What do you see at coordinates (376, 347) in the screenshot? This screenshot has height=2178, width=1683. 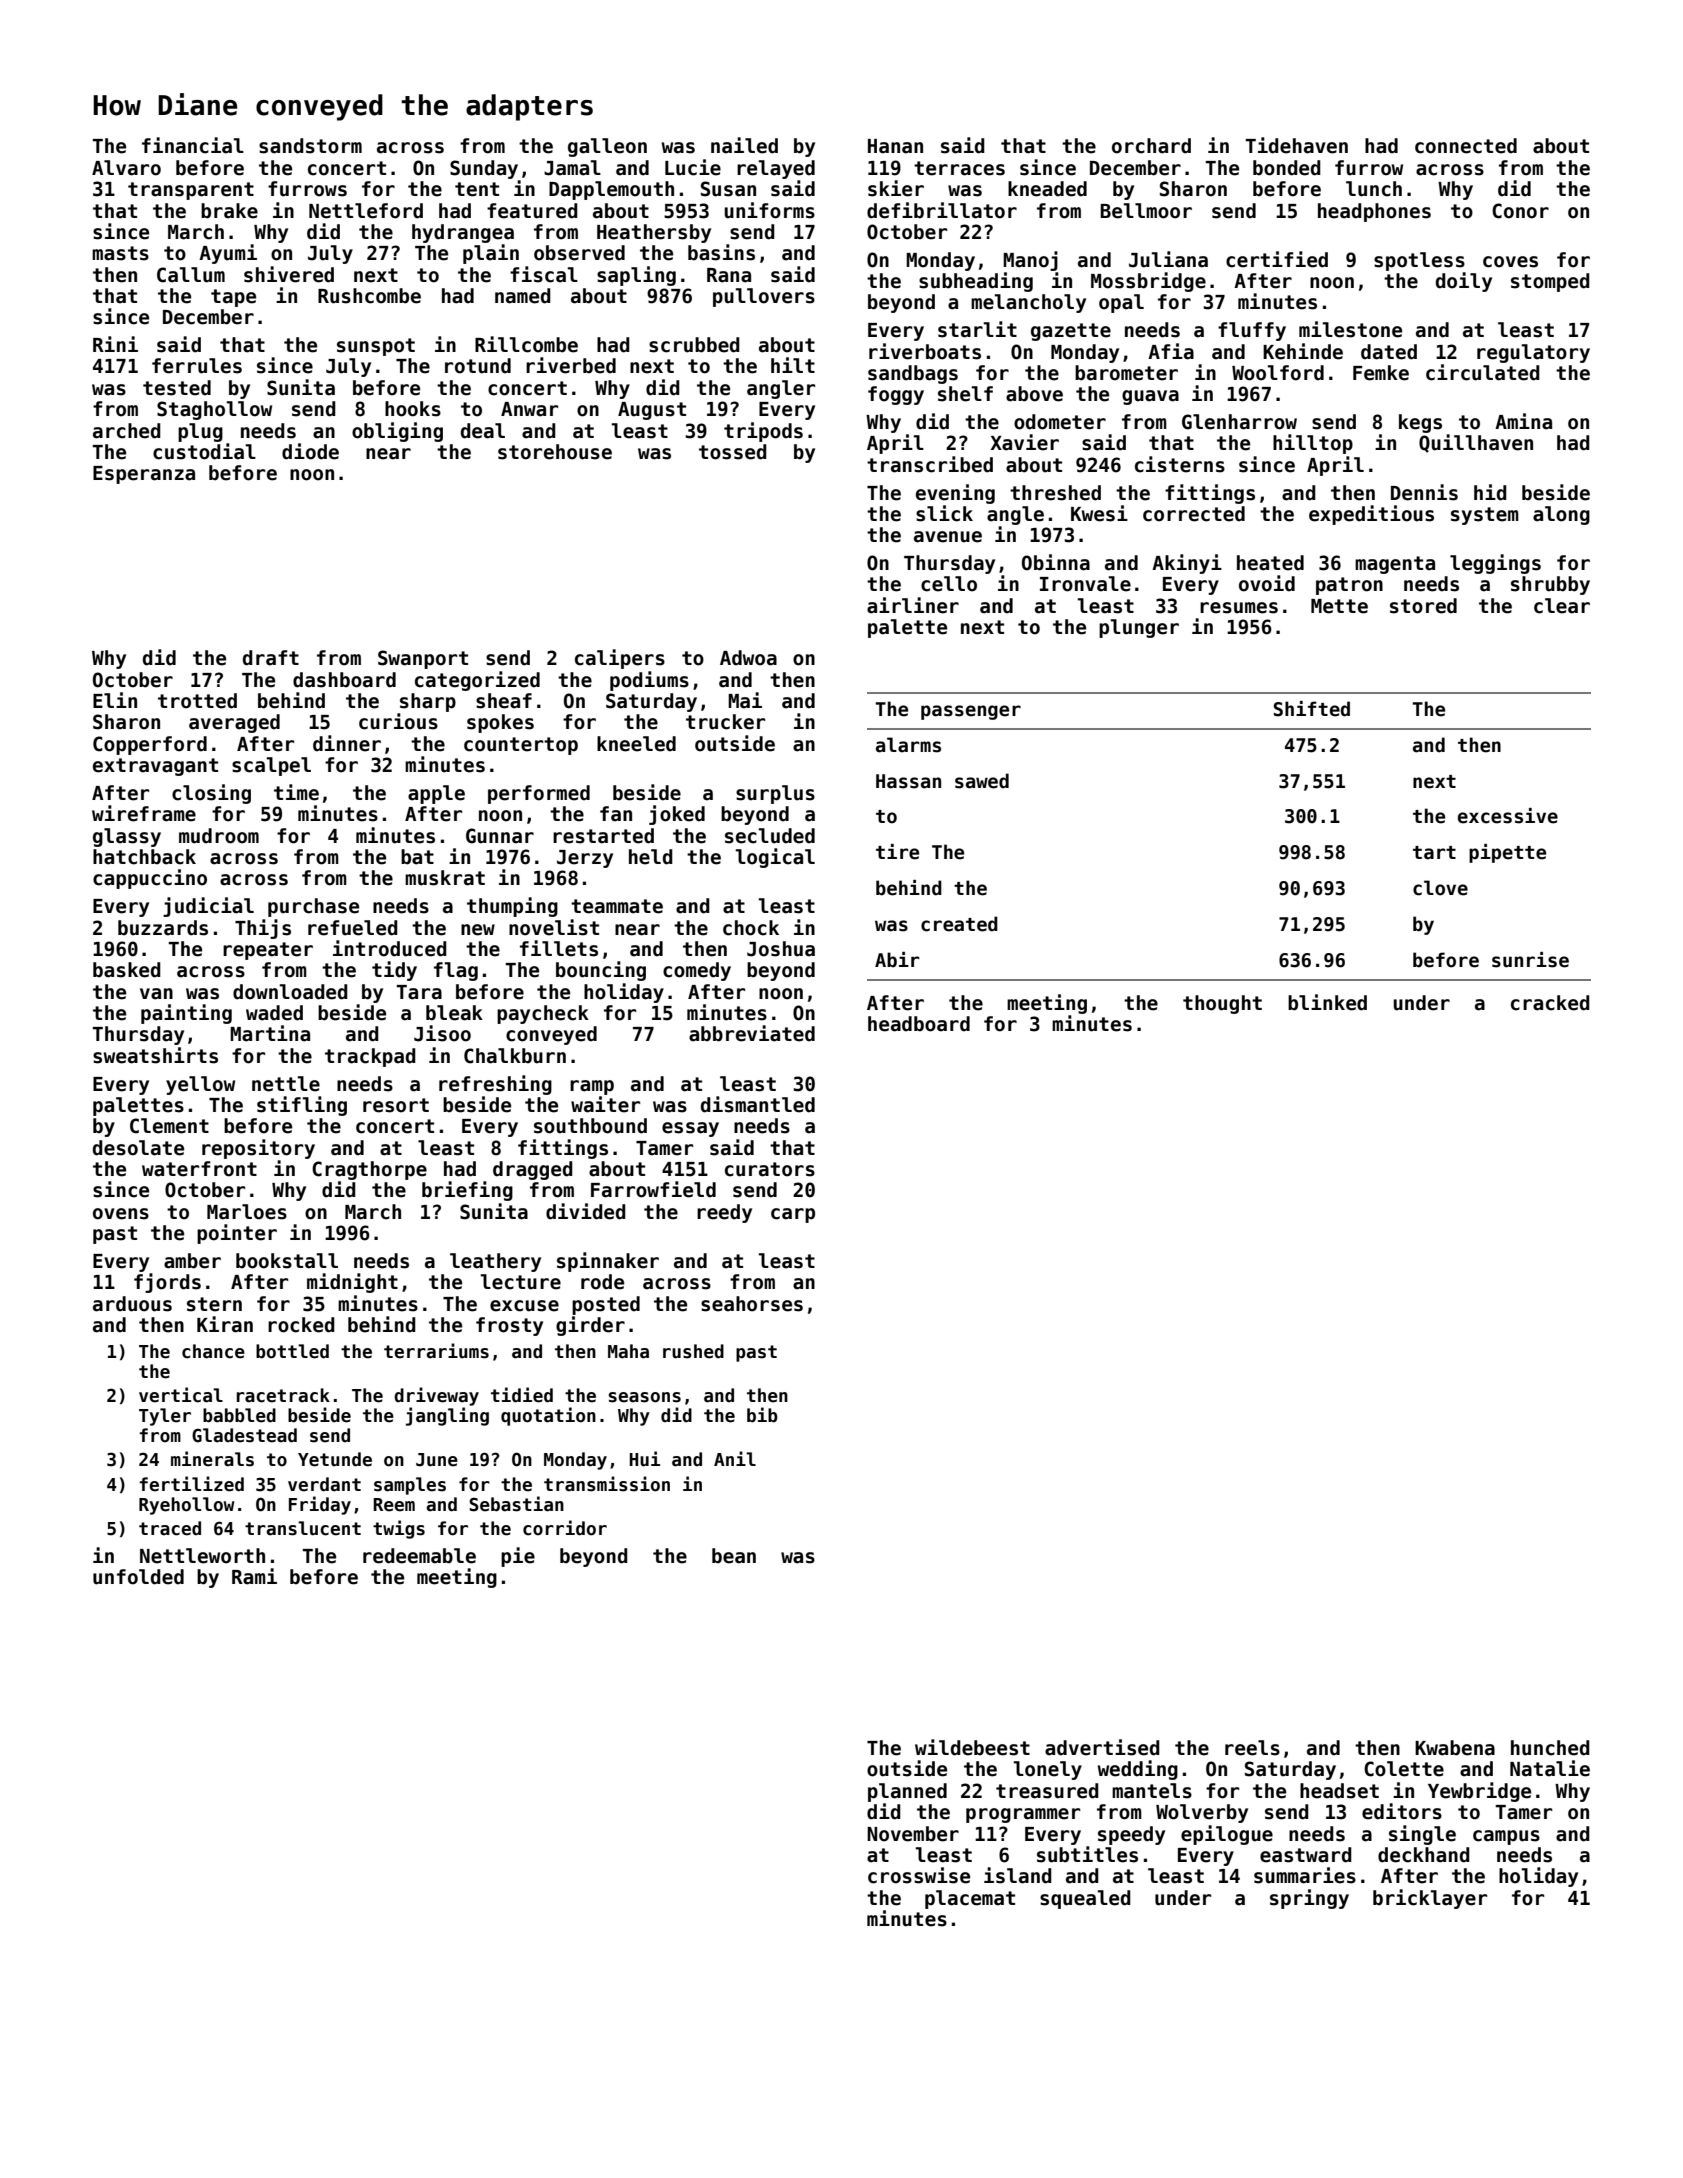 I see `sunspot` at bounding box center [376, 347].
